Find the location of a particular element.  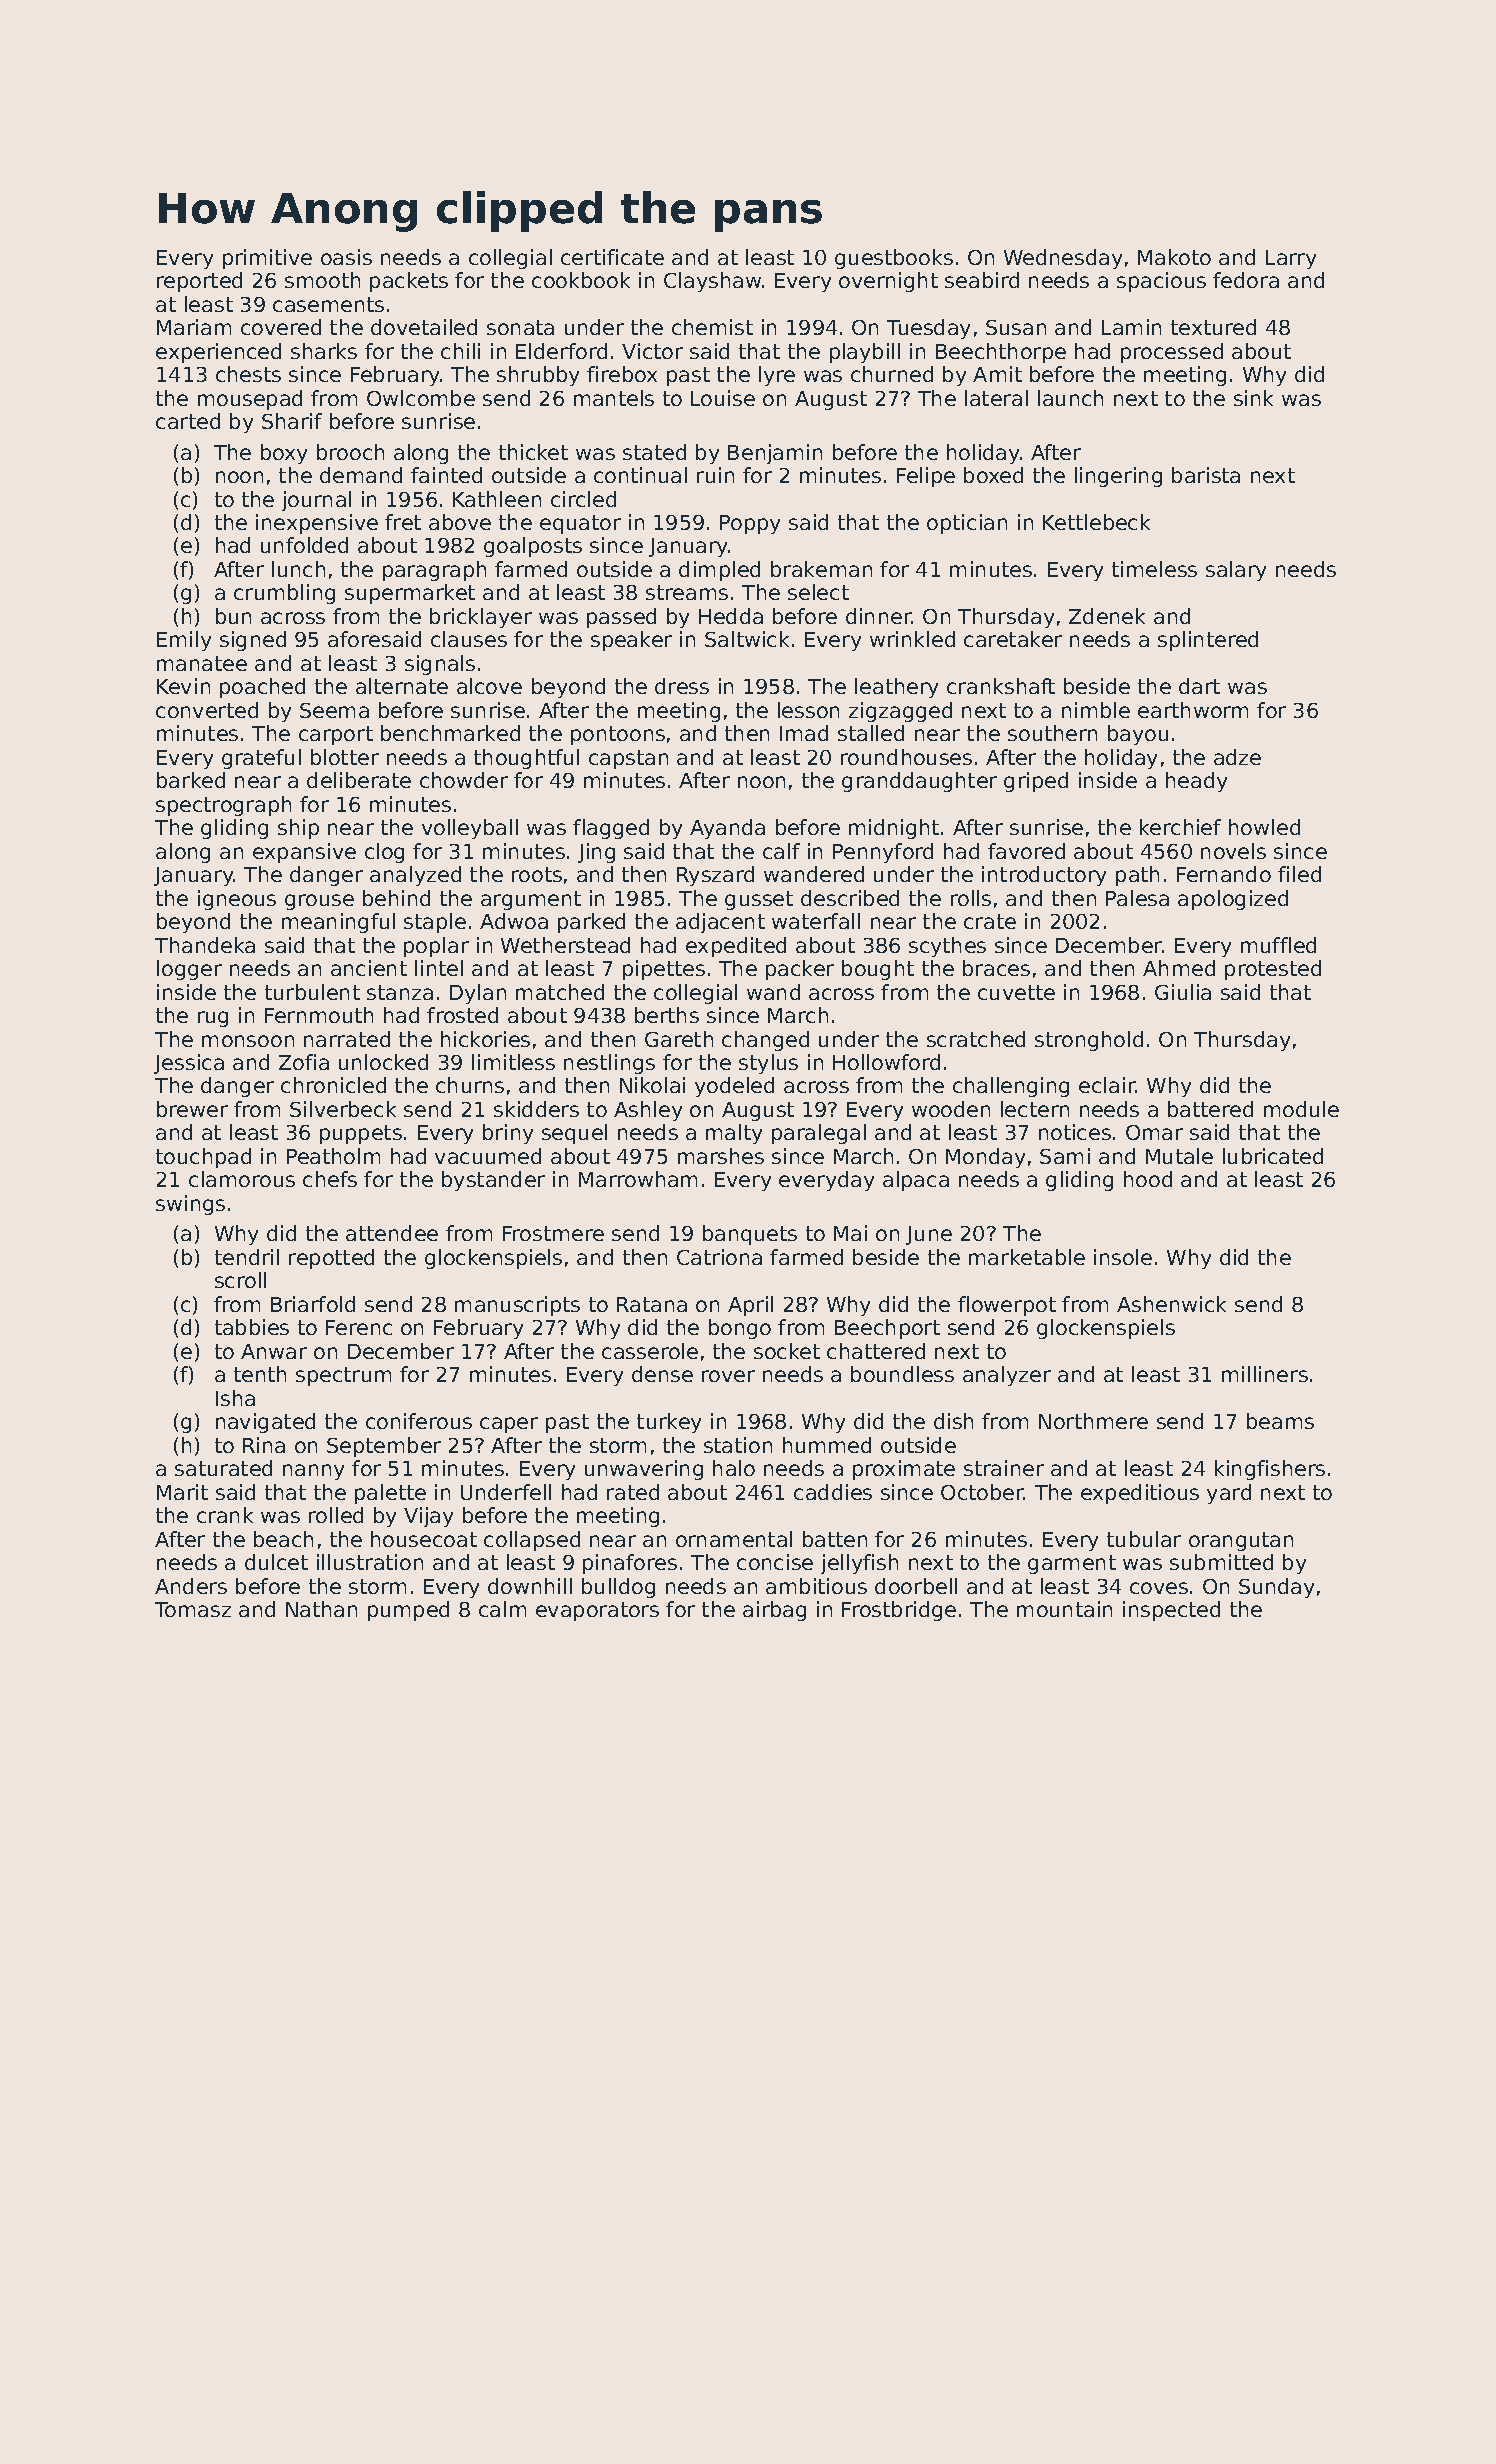

inspected is located at coordinates (1171, 1611).
